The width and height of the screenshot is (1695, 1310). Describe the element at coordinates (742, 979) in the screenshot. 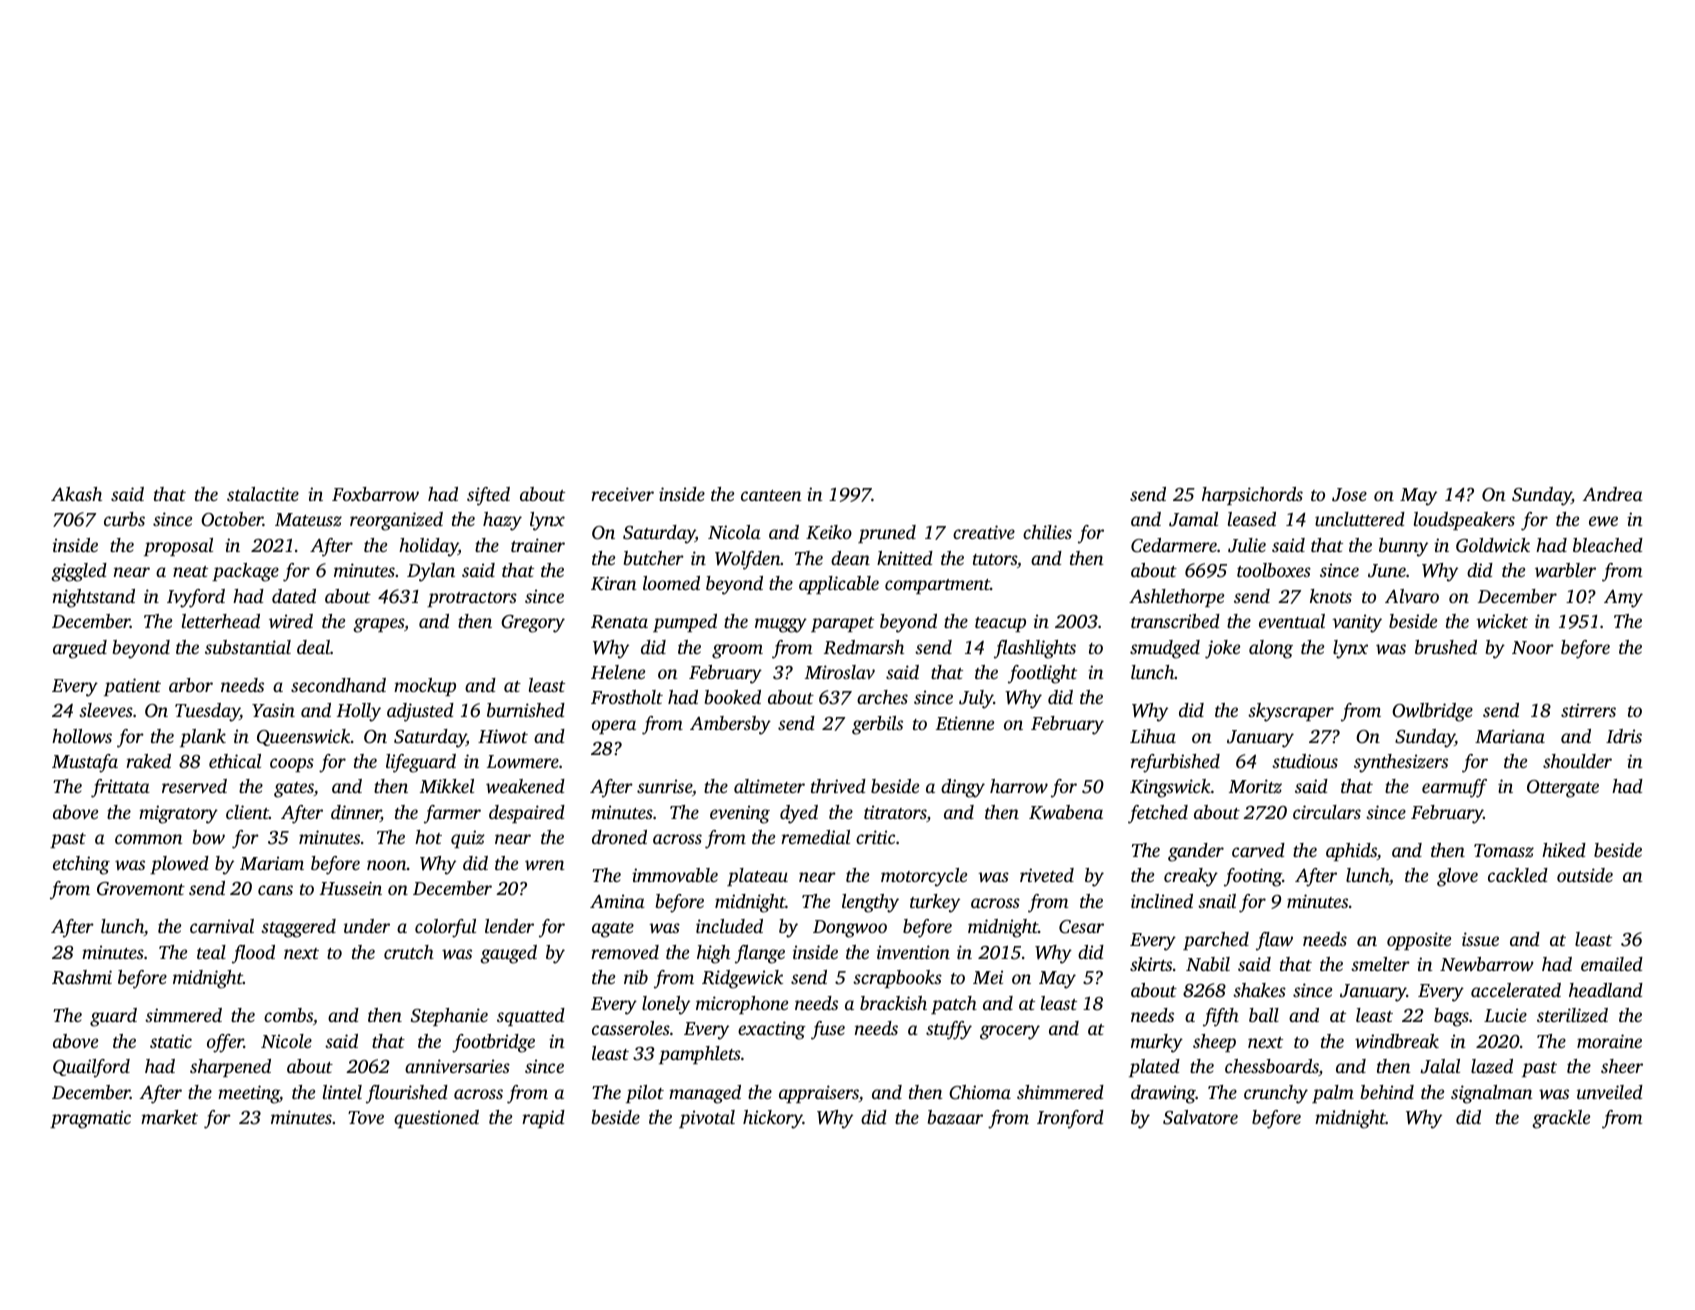

I see `Ridgewick` at that location.
